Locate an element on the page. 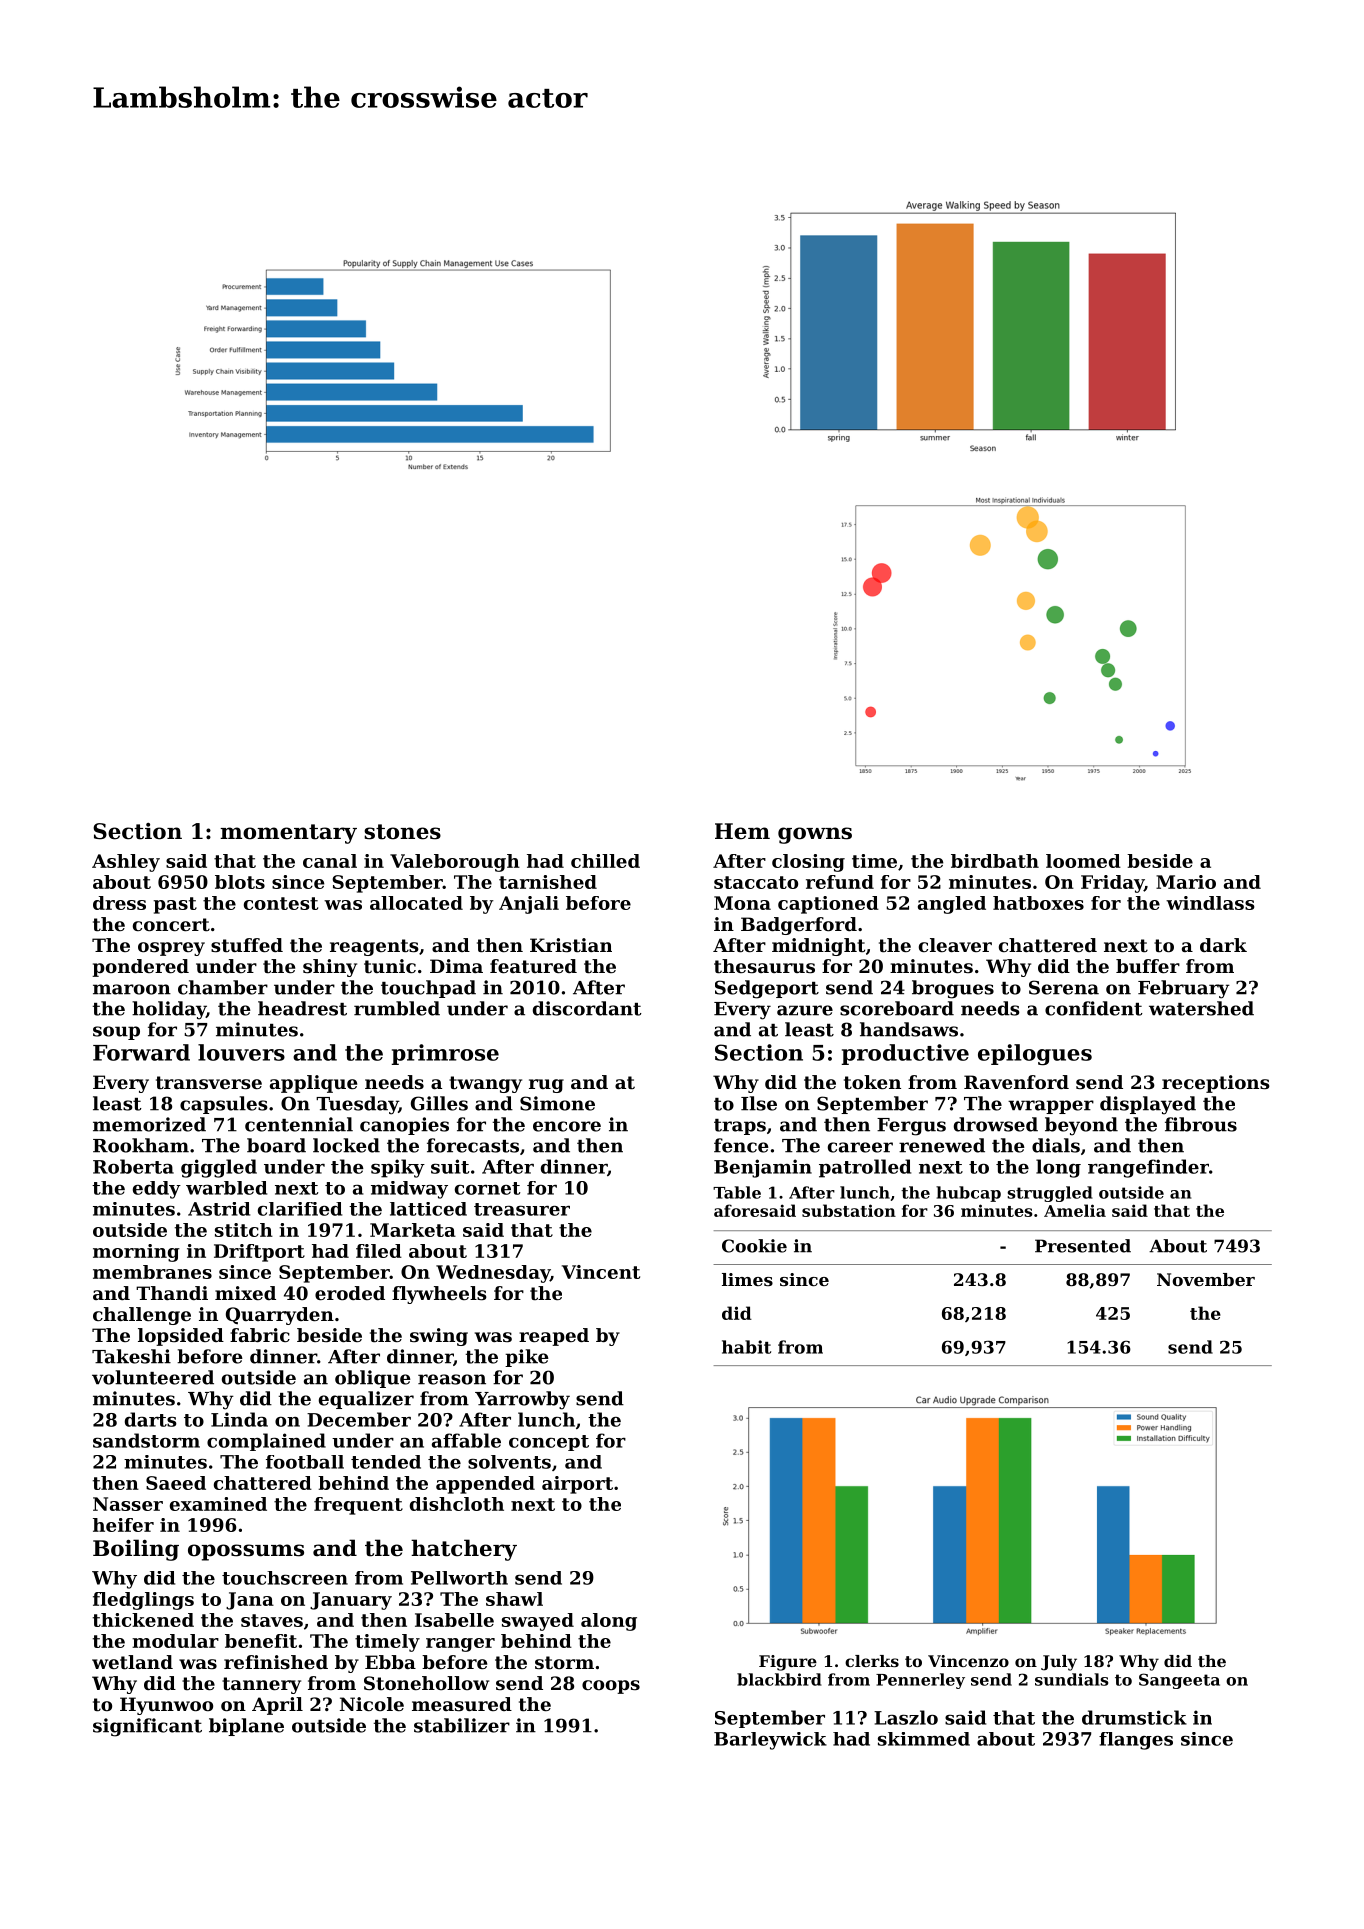  thickened is located at coordinates (143, 1620).
